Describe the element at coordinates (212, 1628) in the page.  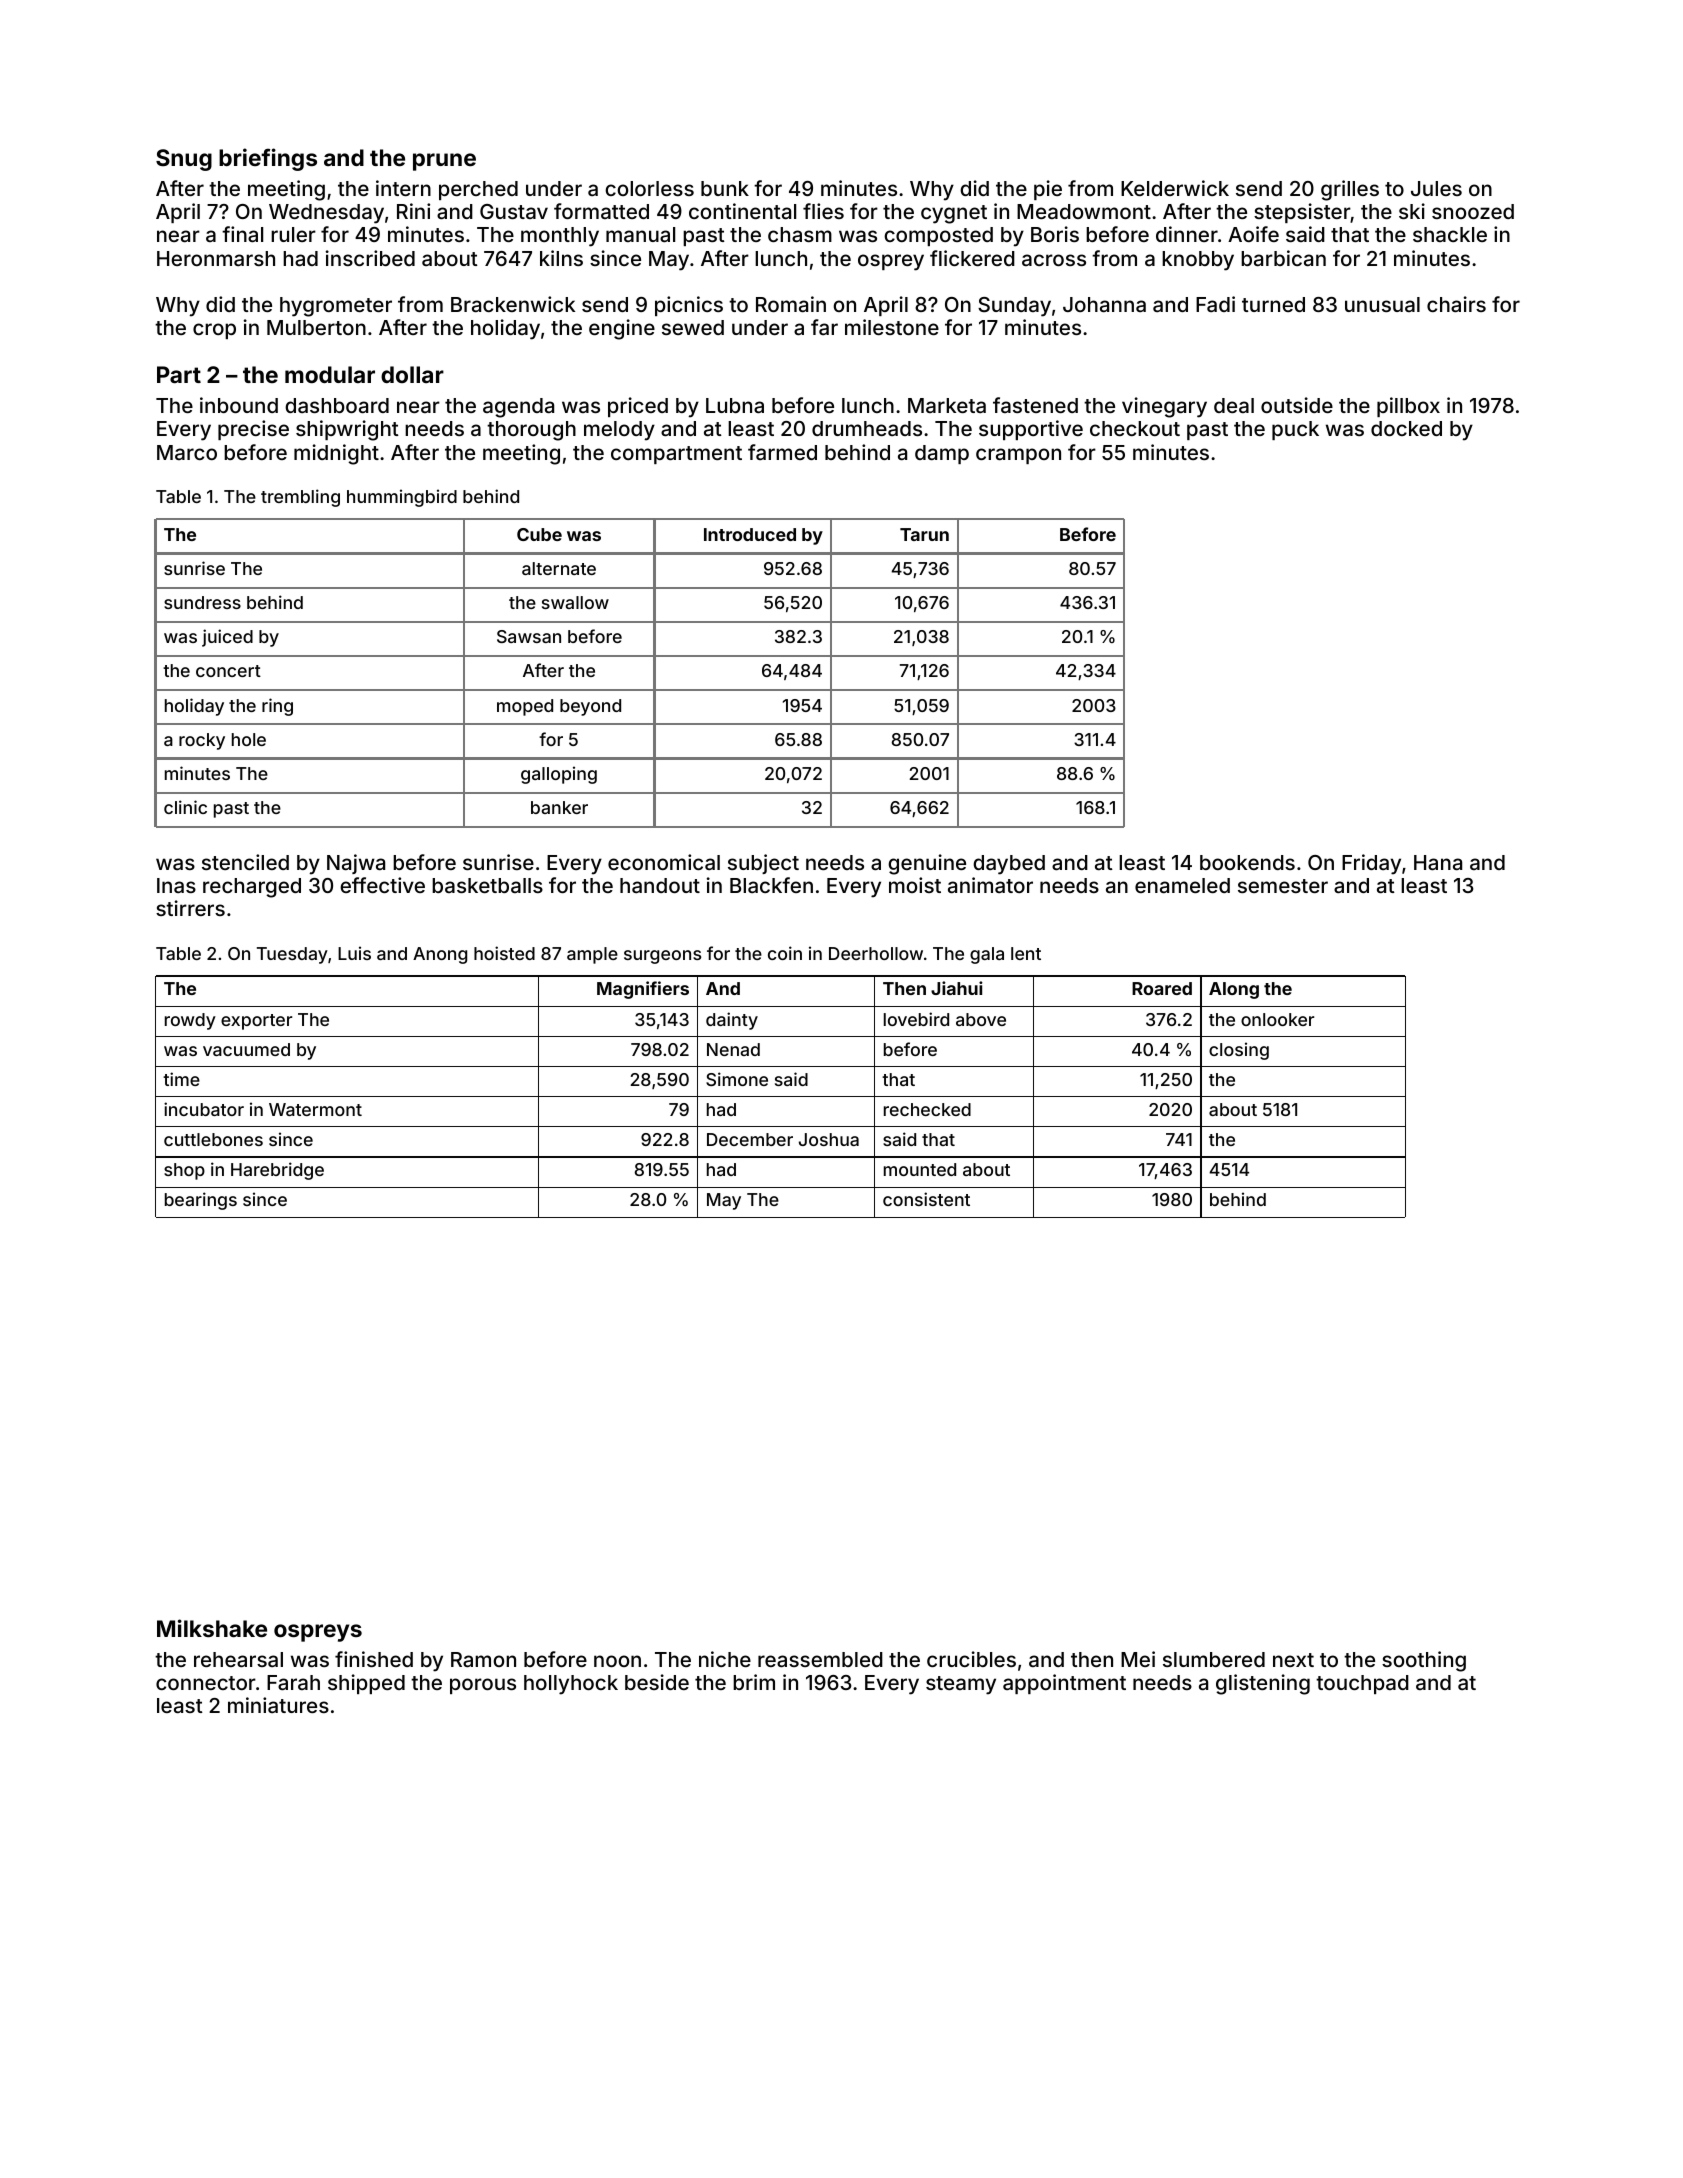
I see `Milkshake` at that location.
